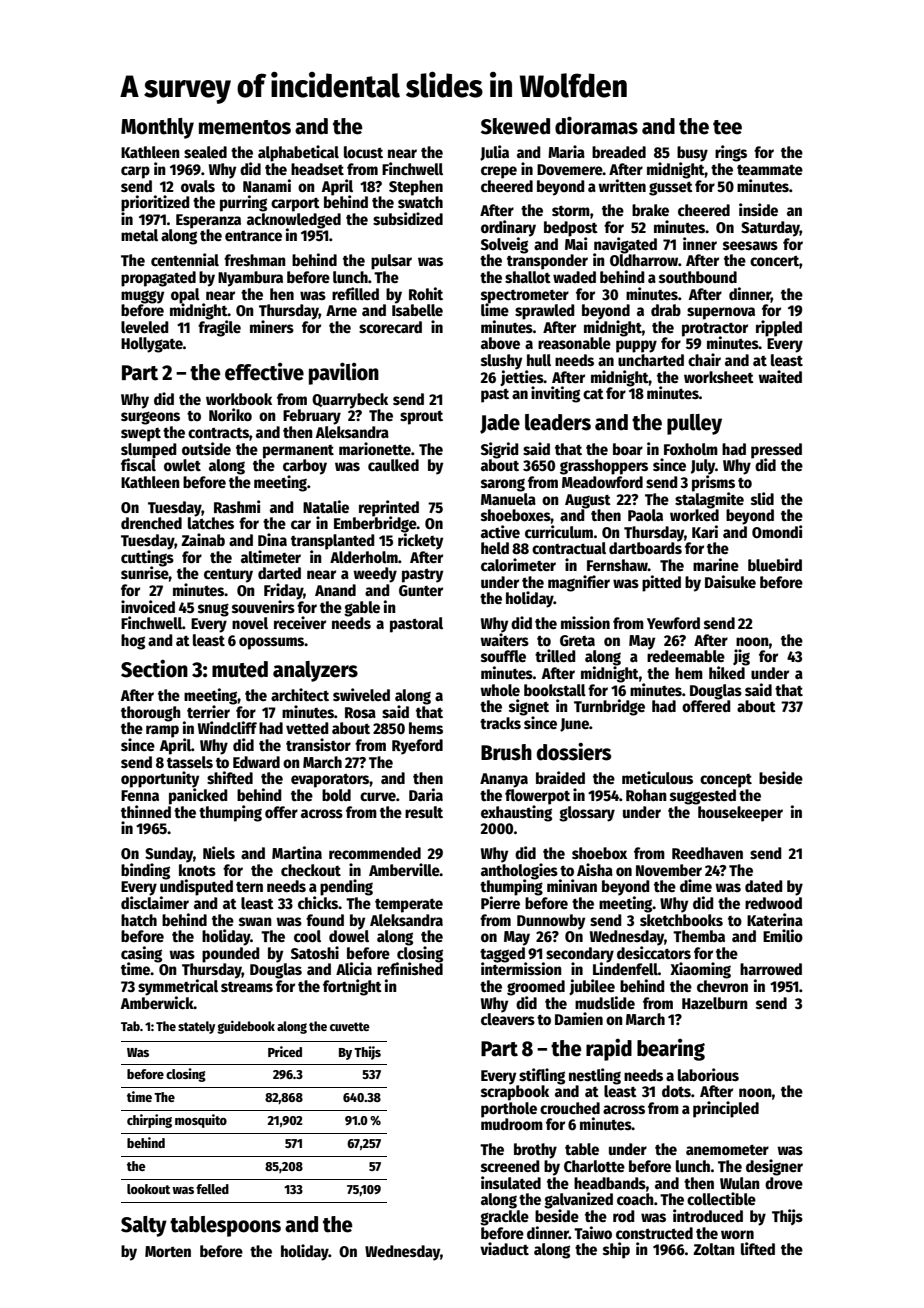 This document has width=924, height=1308. What do you see at coordinates (213, 610) in the document?
I see `snug` at bounding box center [213, 610].
